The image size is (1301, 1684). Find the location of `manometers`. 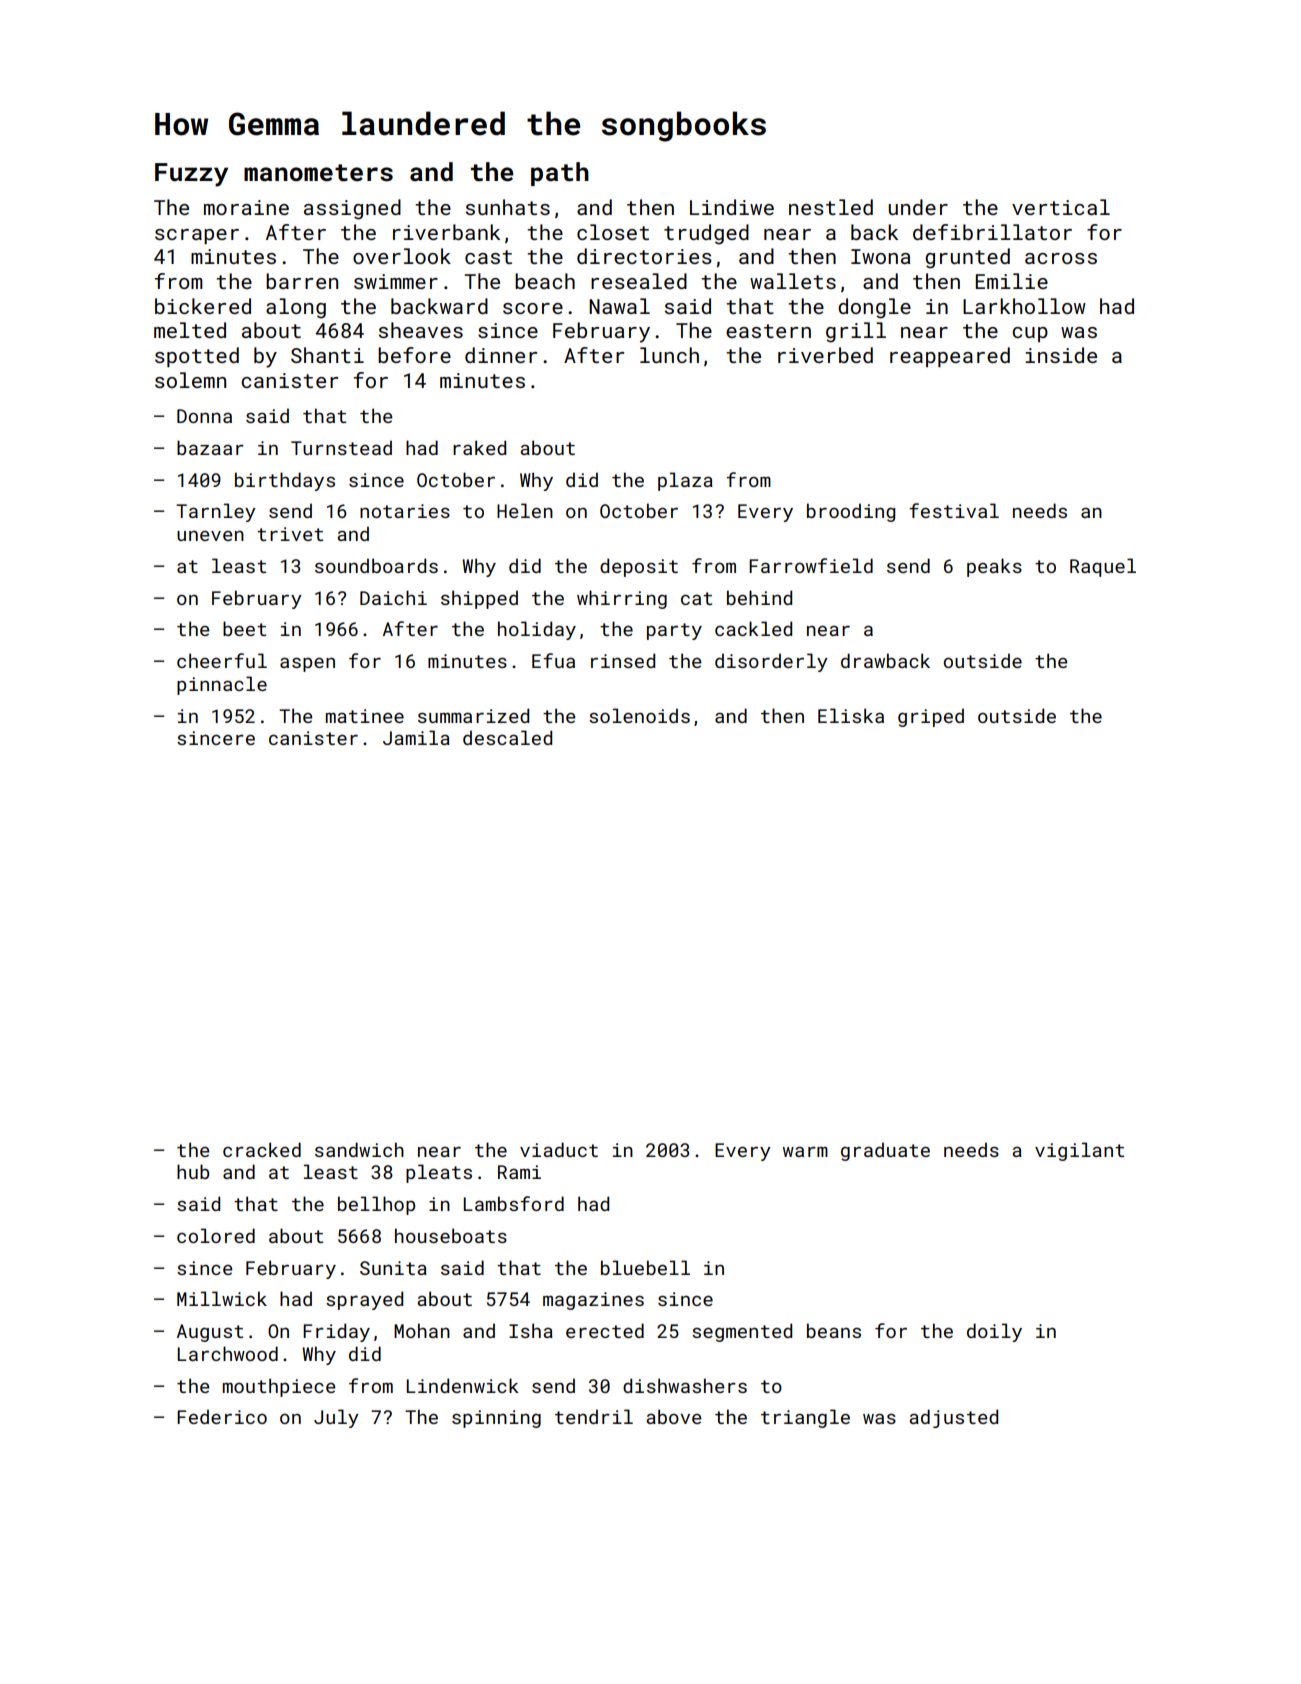

manometers is located at coordinates (318, 173).
